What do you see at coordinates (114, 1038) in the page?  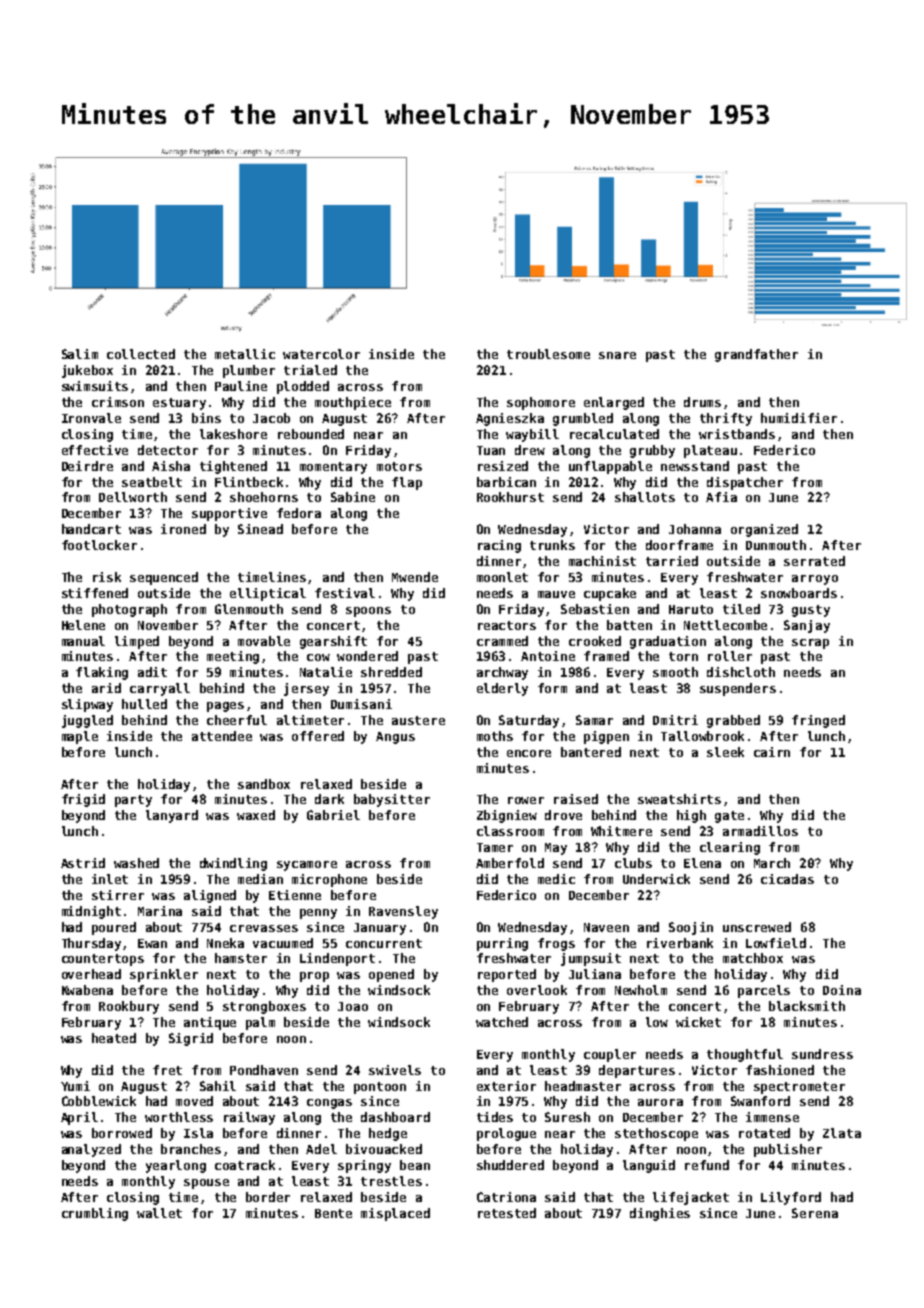 I see `heated` at bounding box center [114, 1038].
